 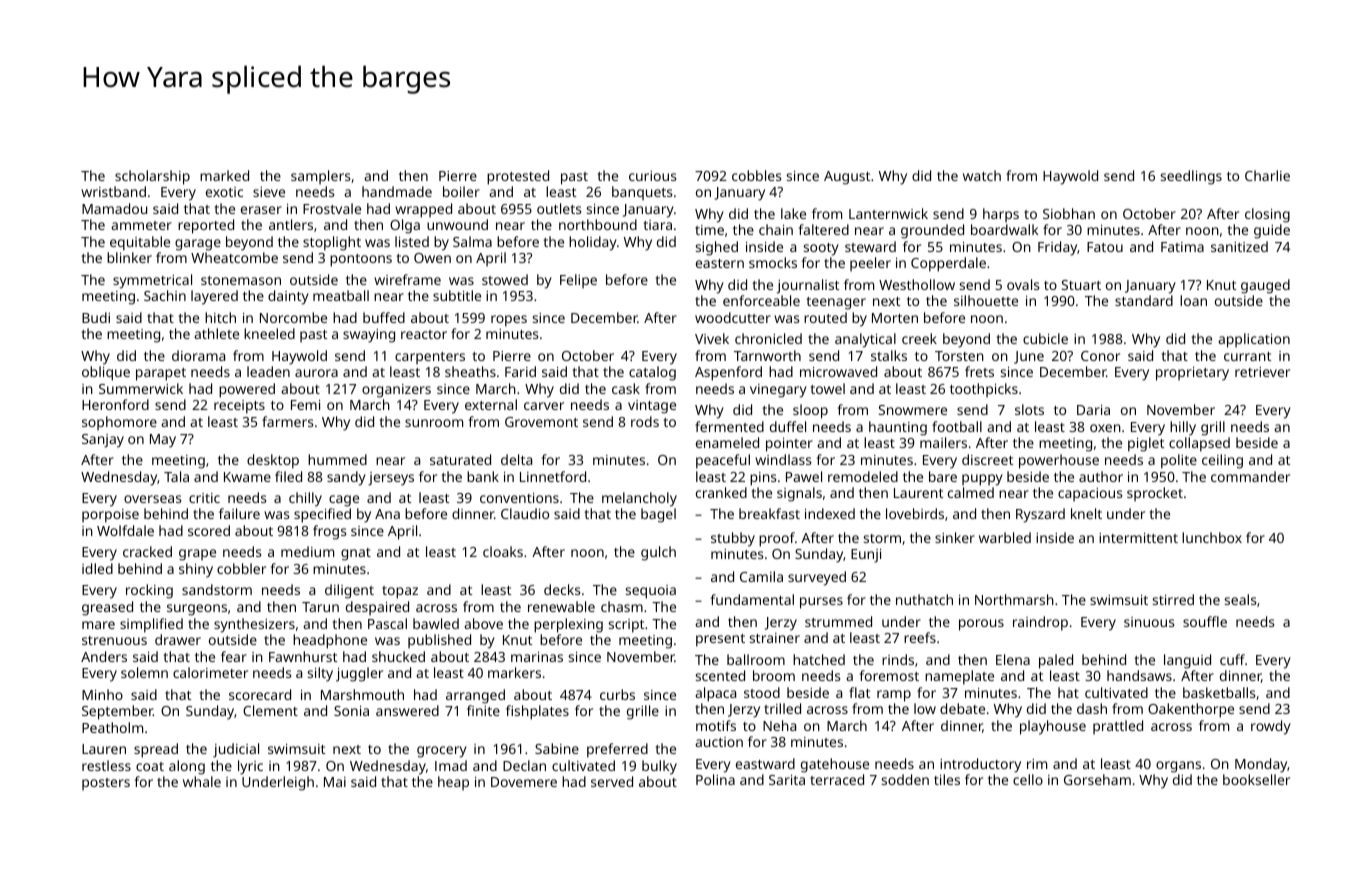 What do you see at coordinates (653, 176) in the screenshot?
I see `curious` at bounding box center [653, 176].
